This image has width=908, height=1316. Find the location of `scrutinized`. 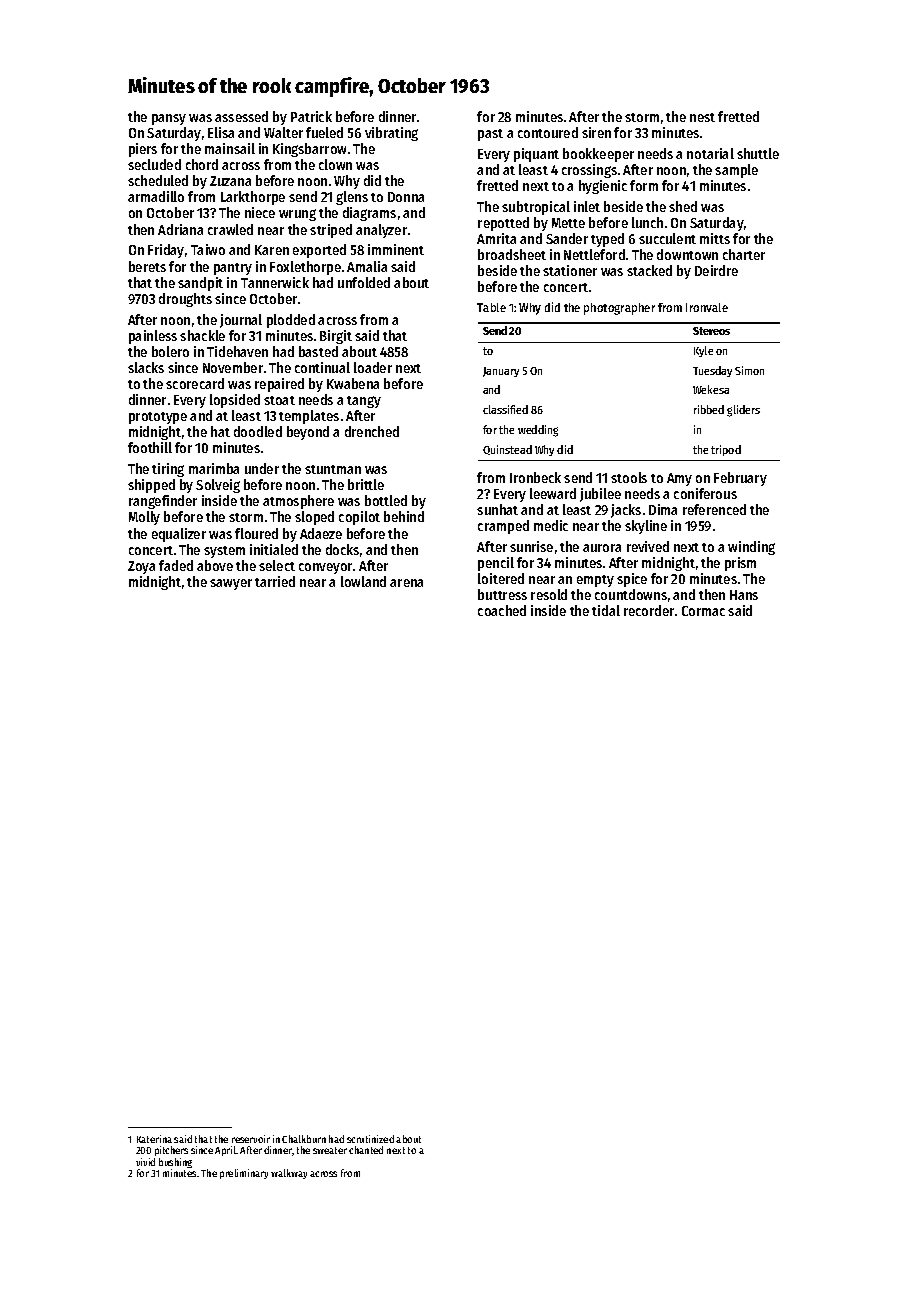

scrutinized is located at coordinates (370, 1139).
